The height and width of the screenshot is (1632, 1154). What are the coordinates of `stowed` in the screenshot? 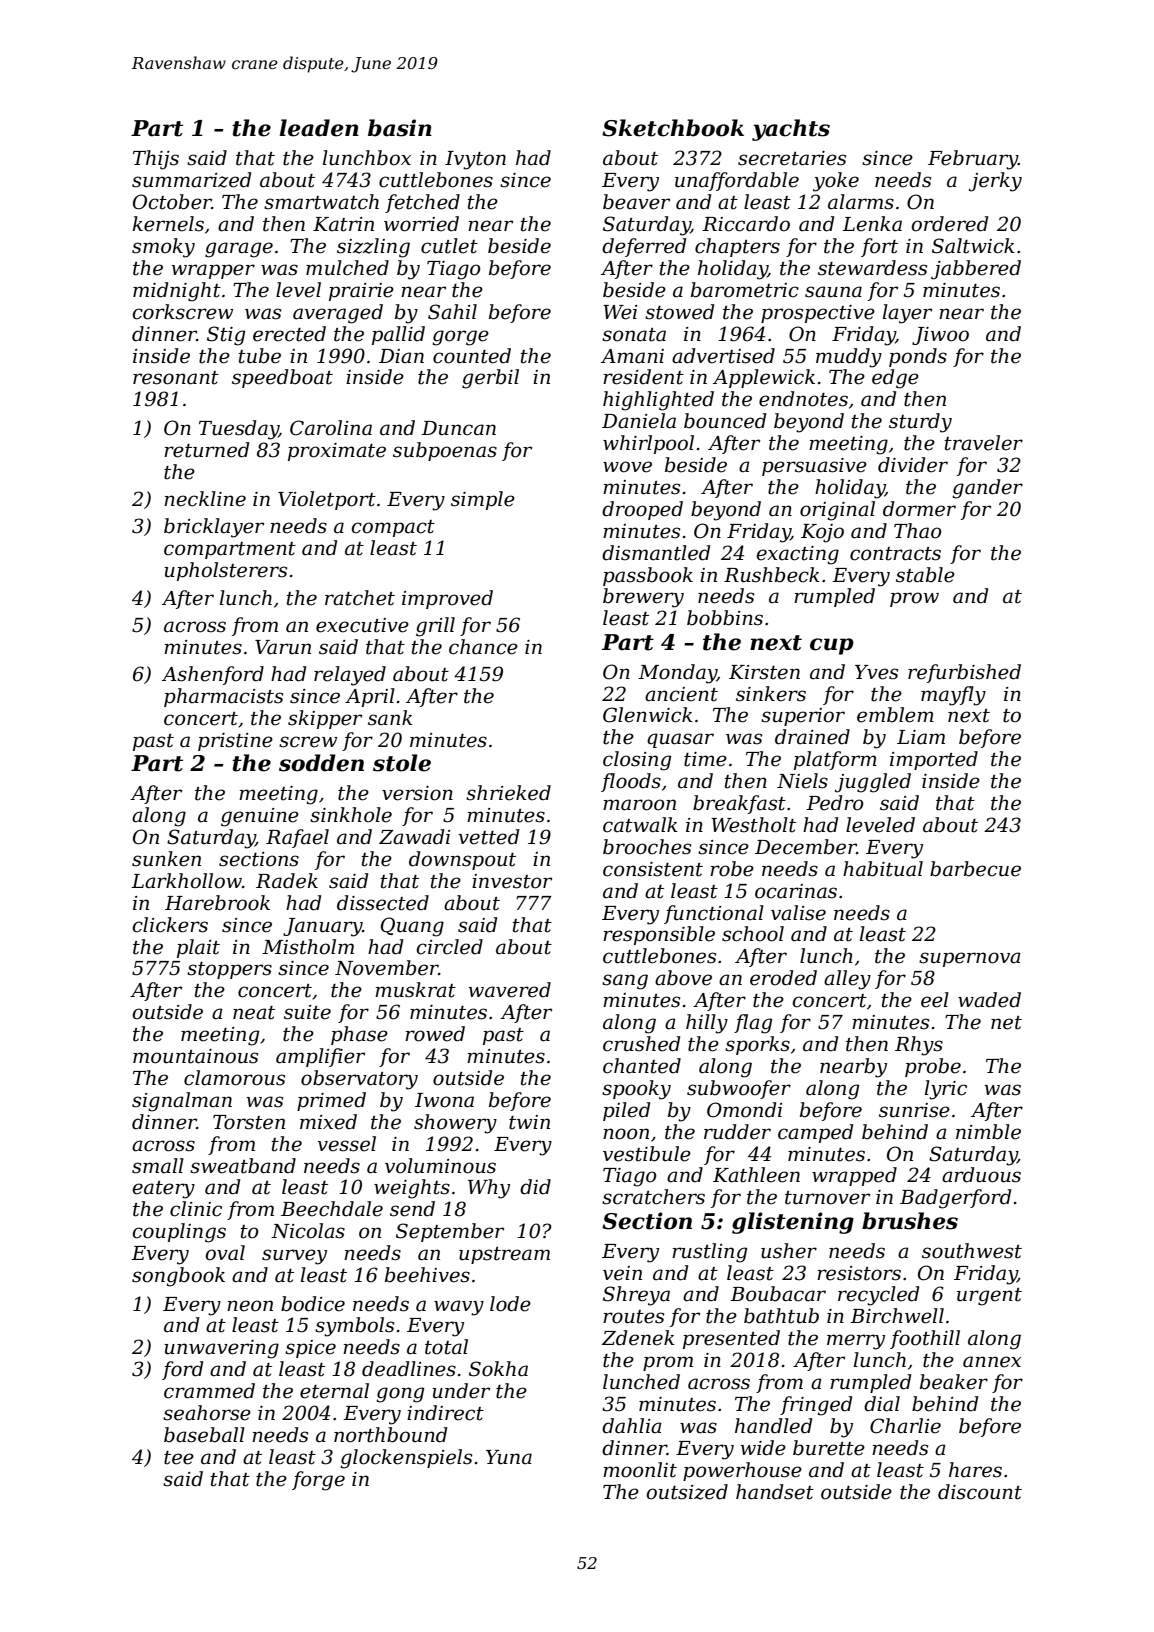 It's located at (679, 312).
